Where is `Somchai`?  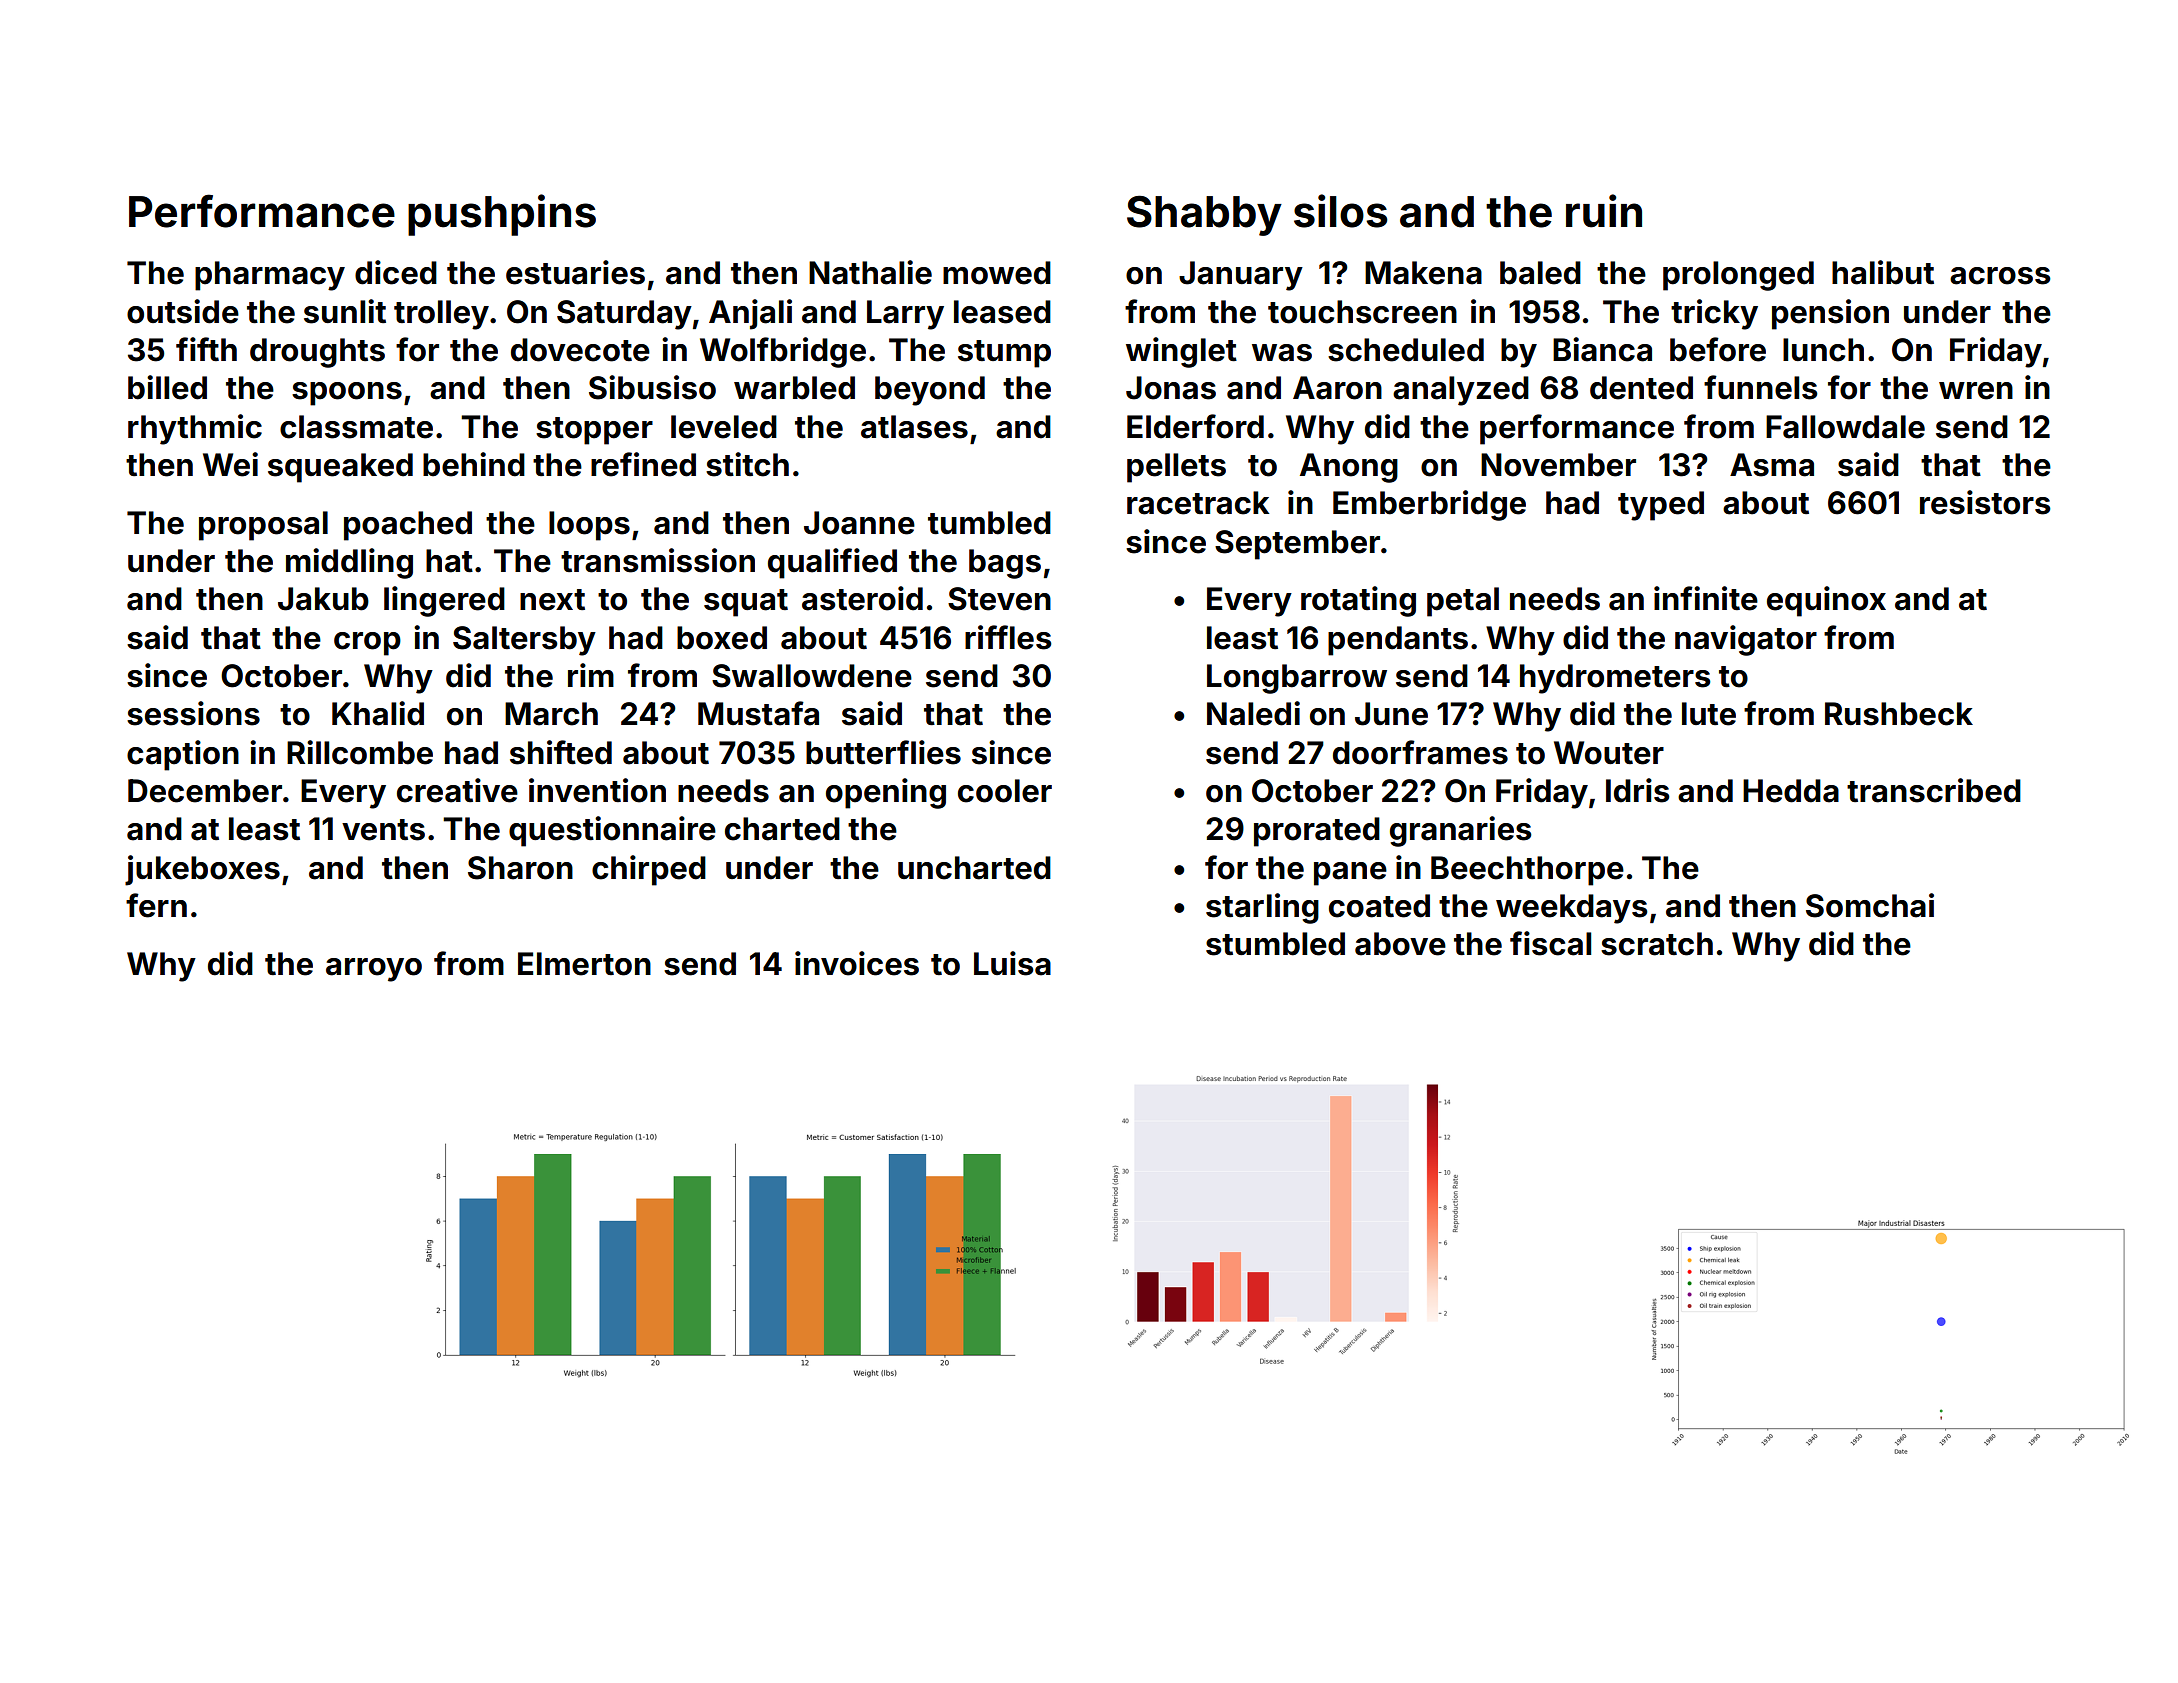 Somchai is located at coordinates (1870, 905).
